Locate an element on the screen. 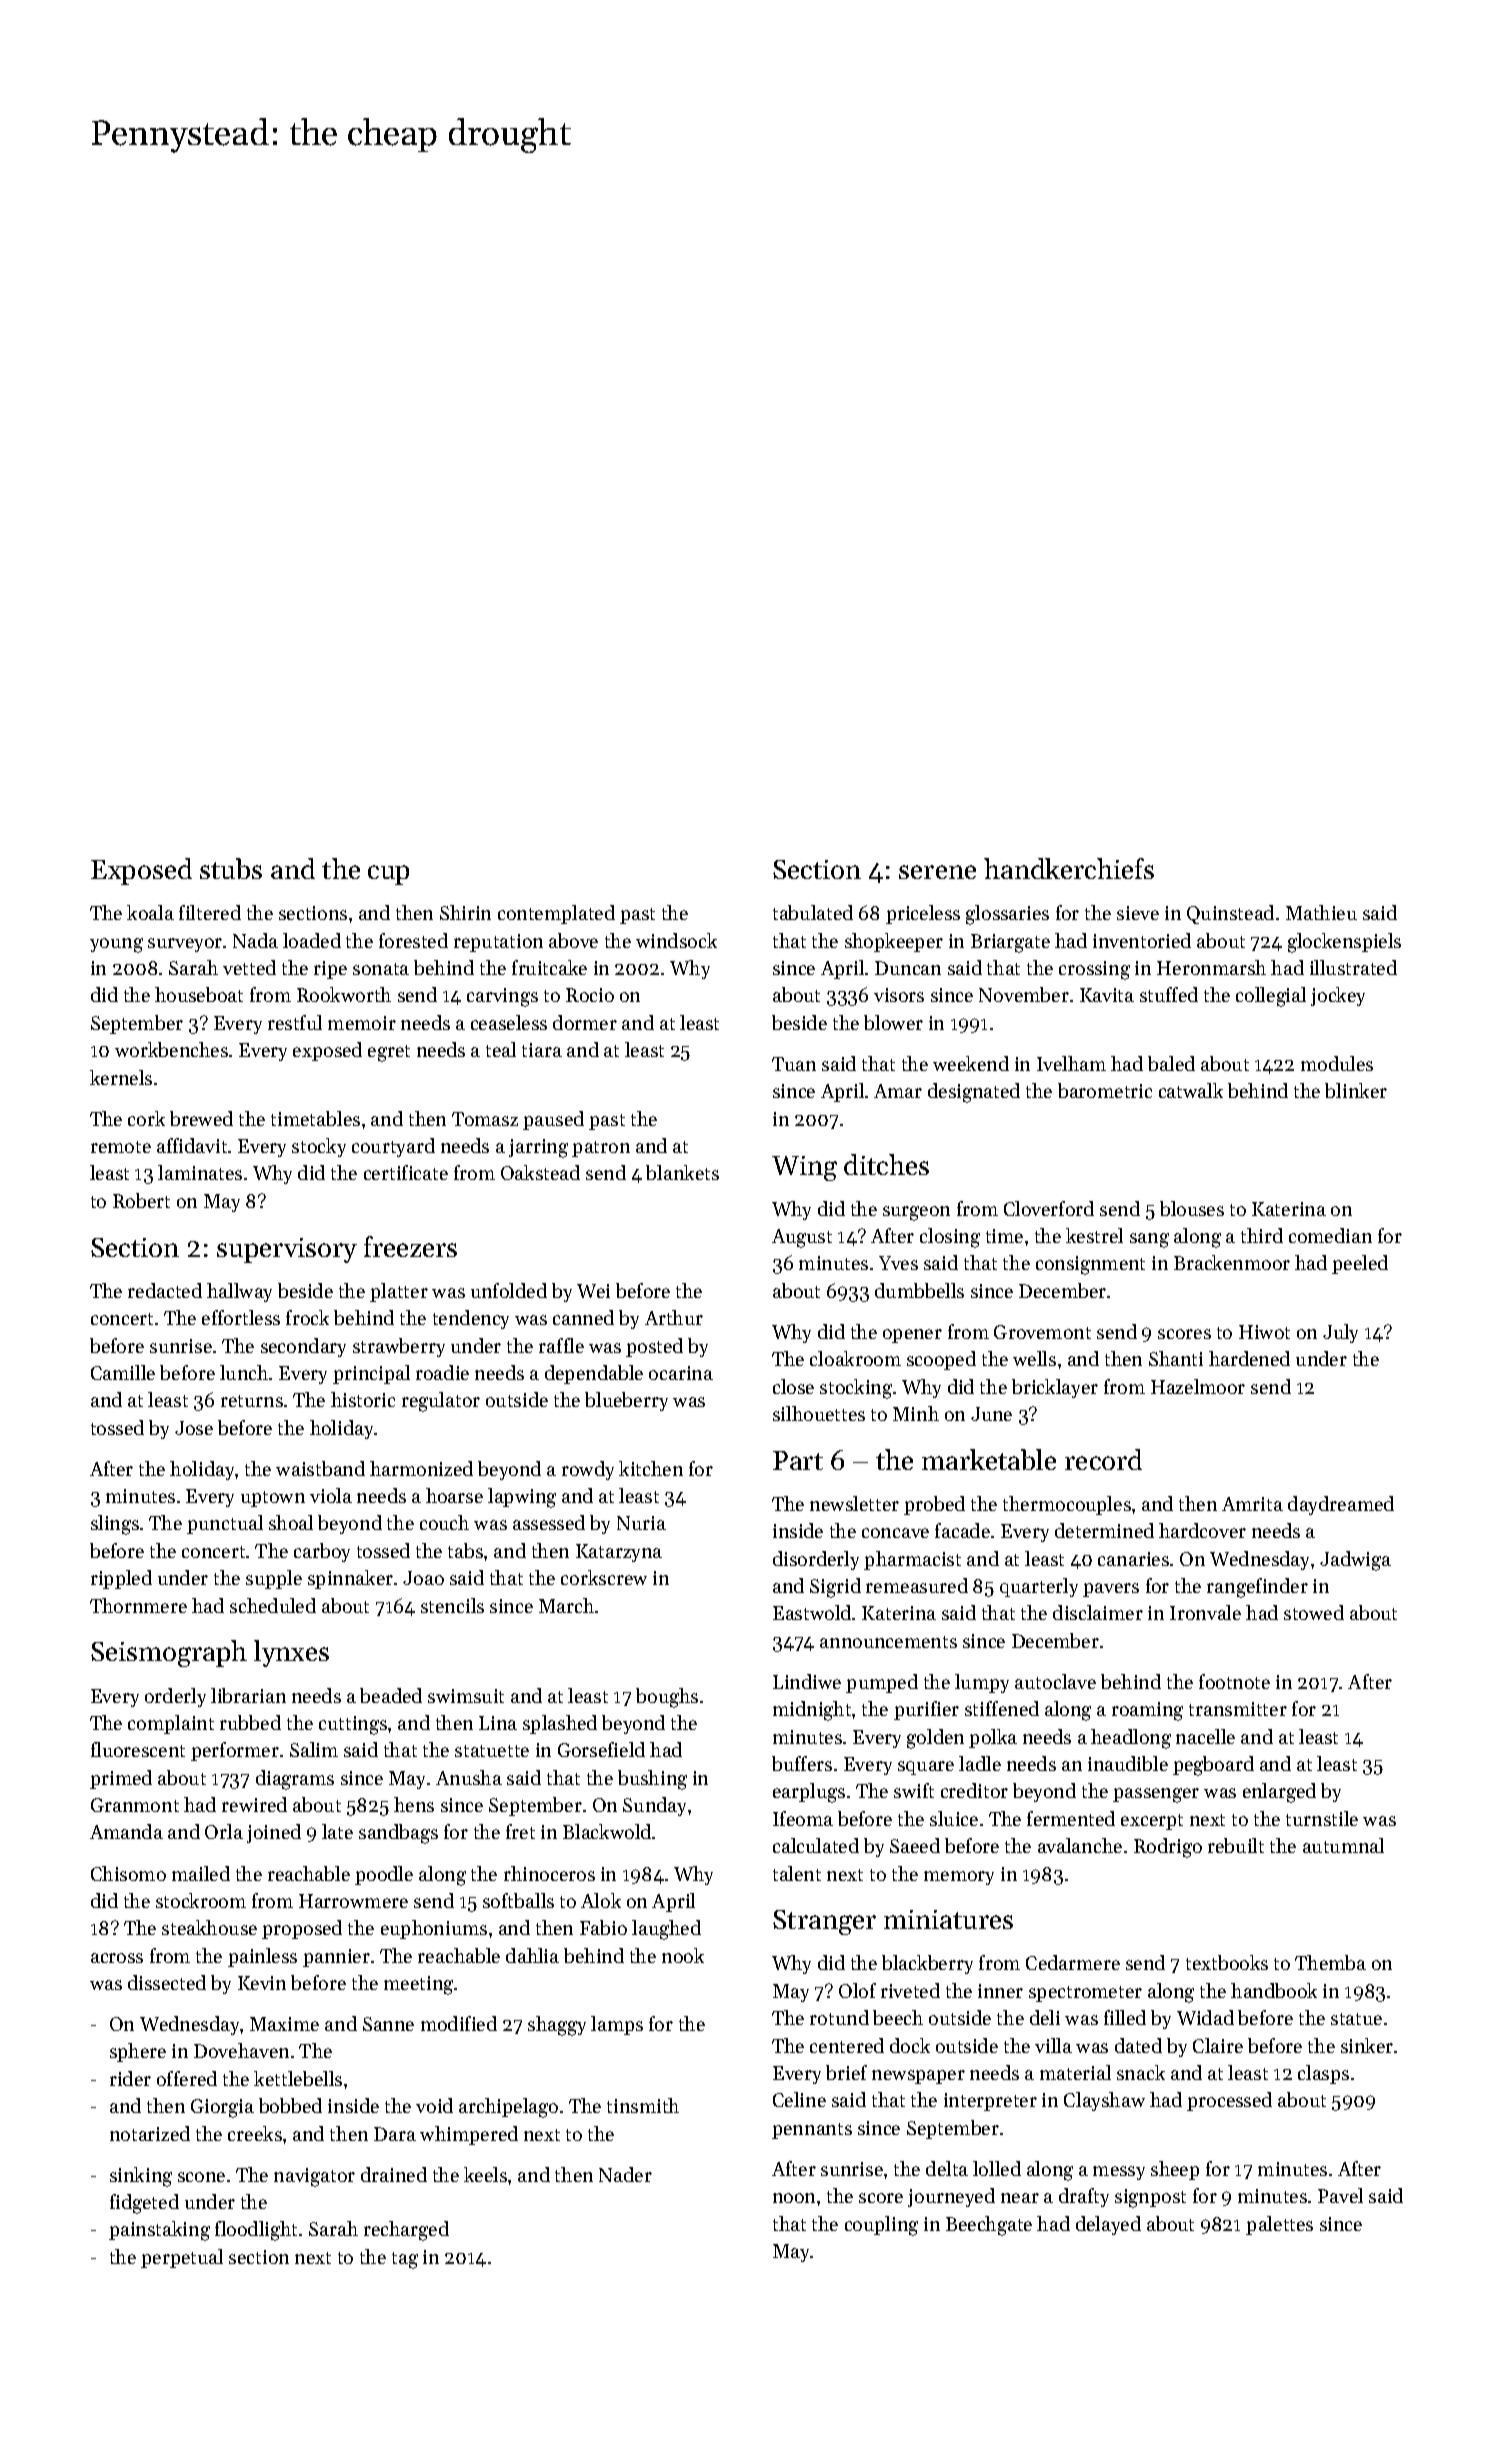 This screenshot has height=2464, width=1496. buffers is located at coordinates (802, 1763).
